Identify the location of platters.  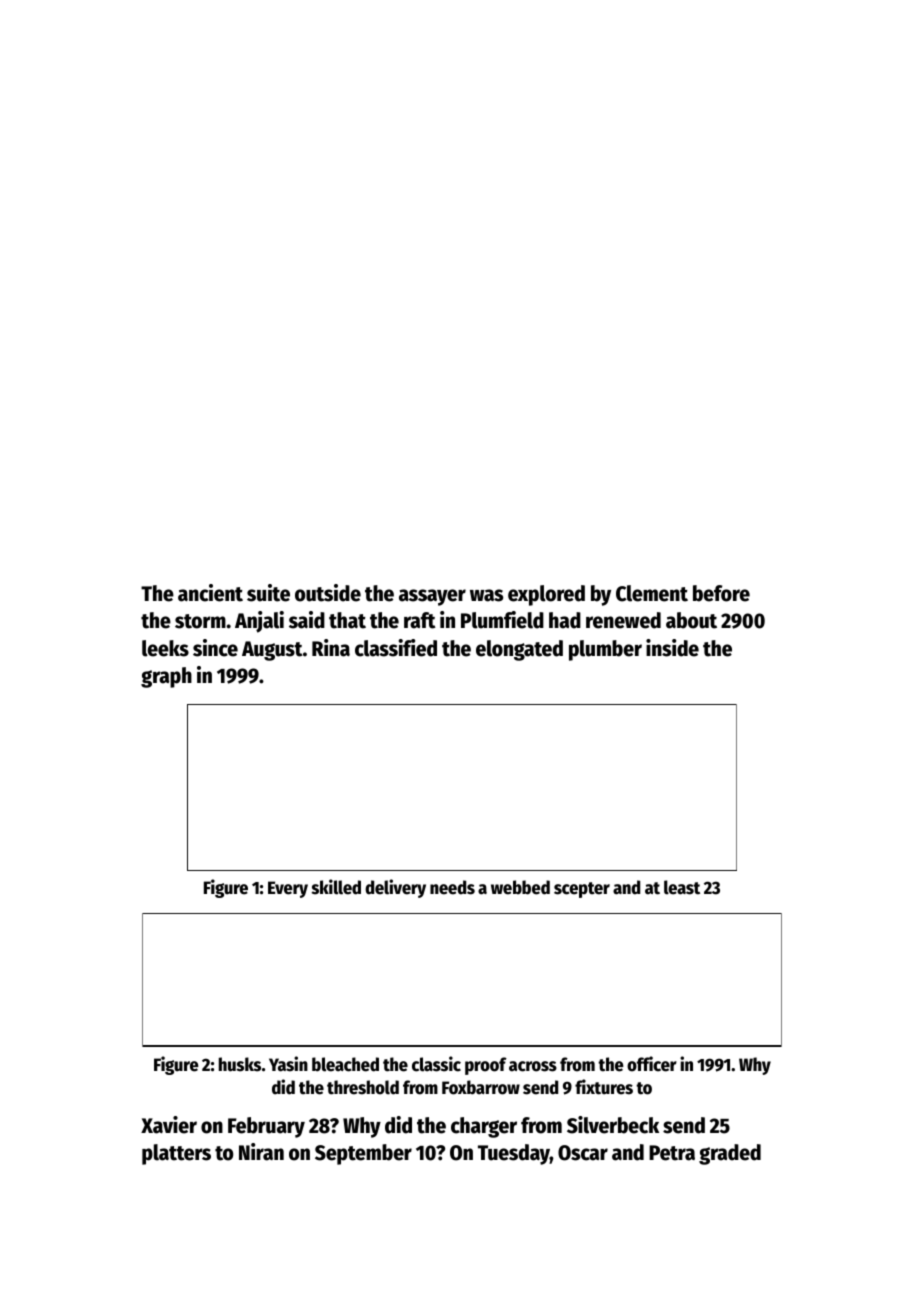
(176, 1154).
